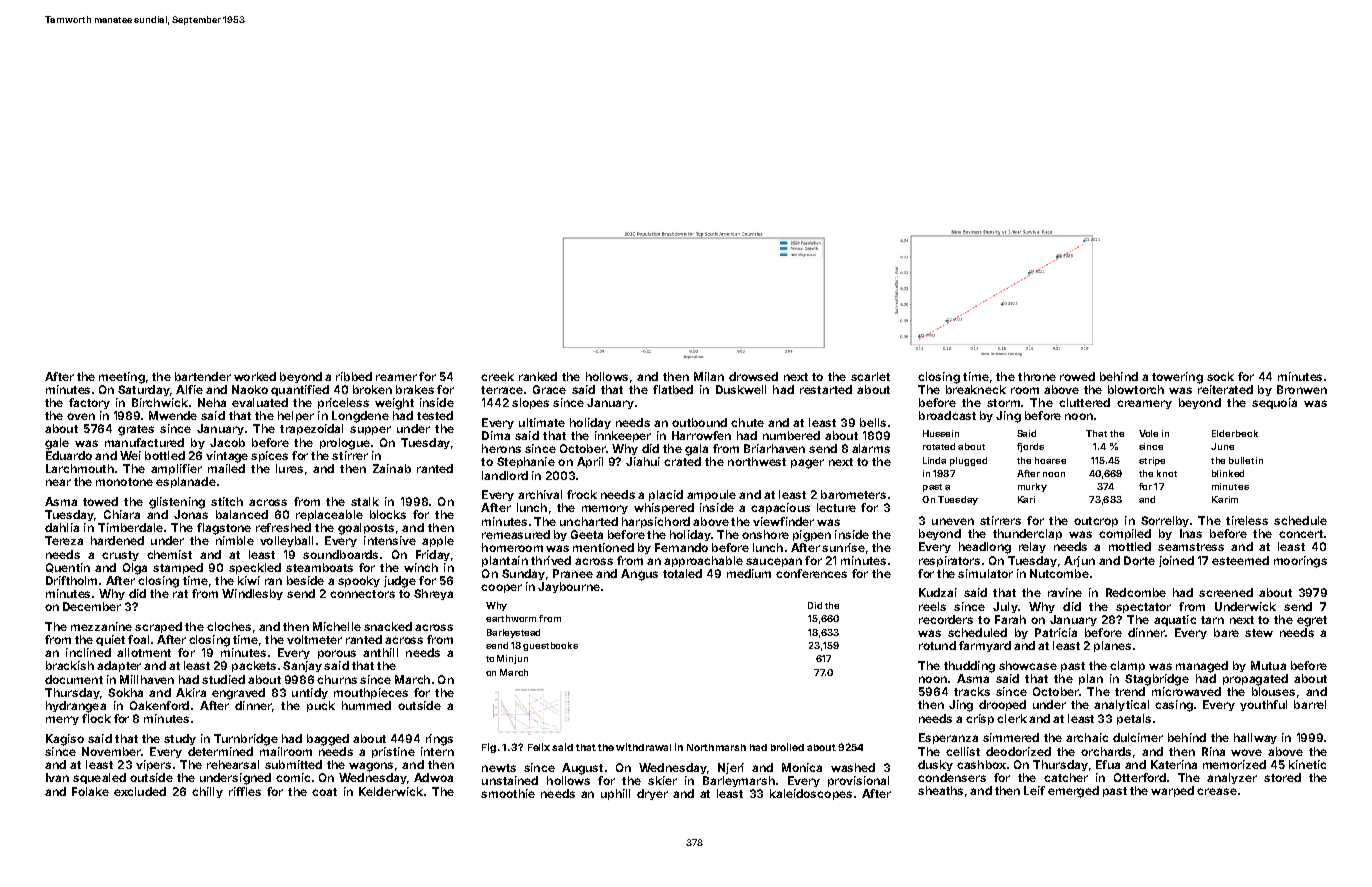  Describe the element at coordinates (337, 654) in the image. I see `porous` at that location.
